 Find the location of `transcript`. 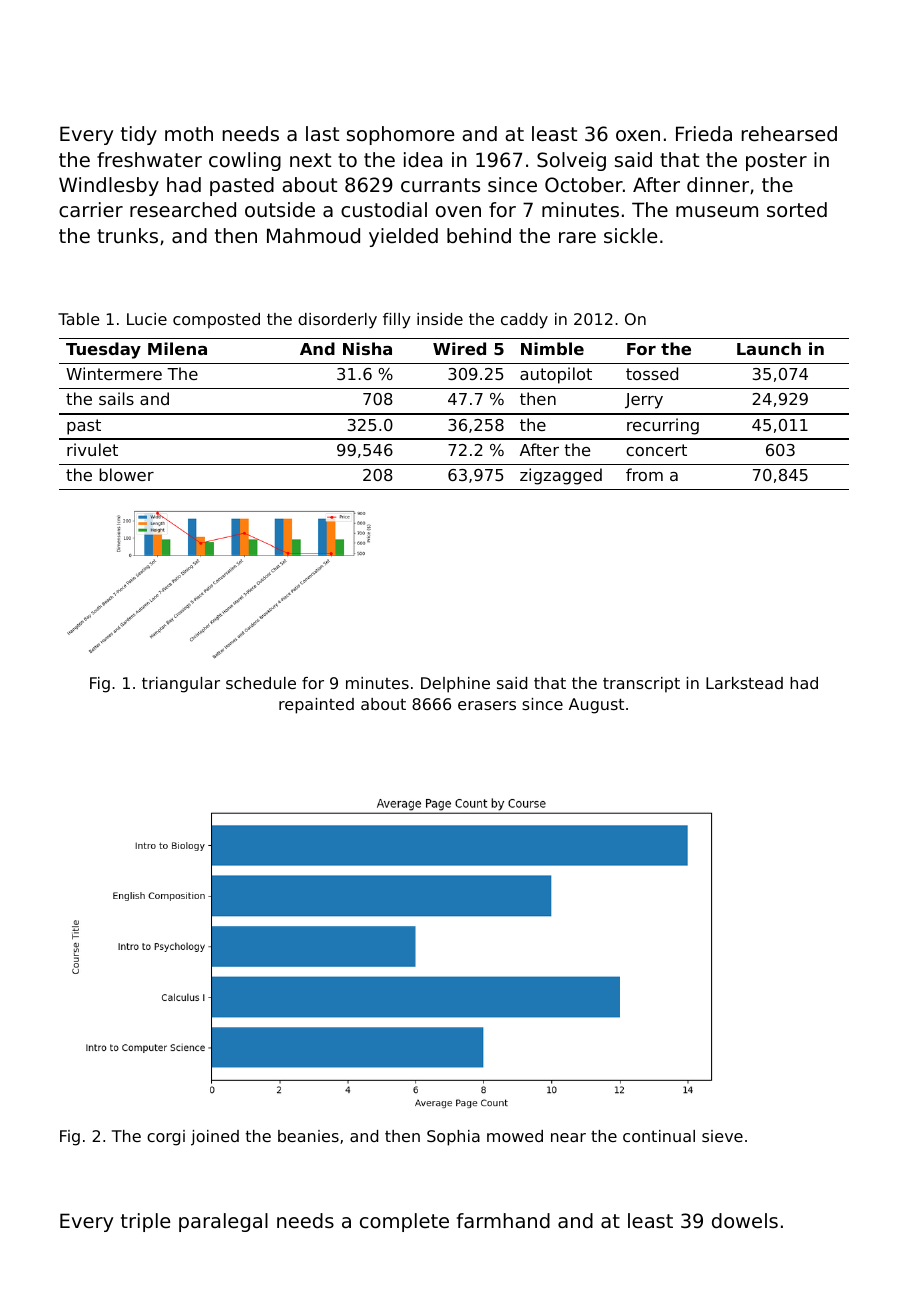

transcript is located at coordinates (641, 685).
